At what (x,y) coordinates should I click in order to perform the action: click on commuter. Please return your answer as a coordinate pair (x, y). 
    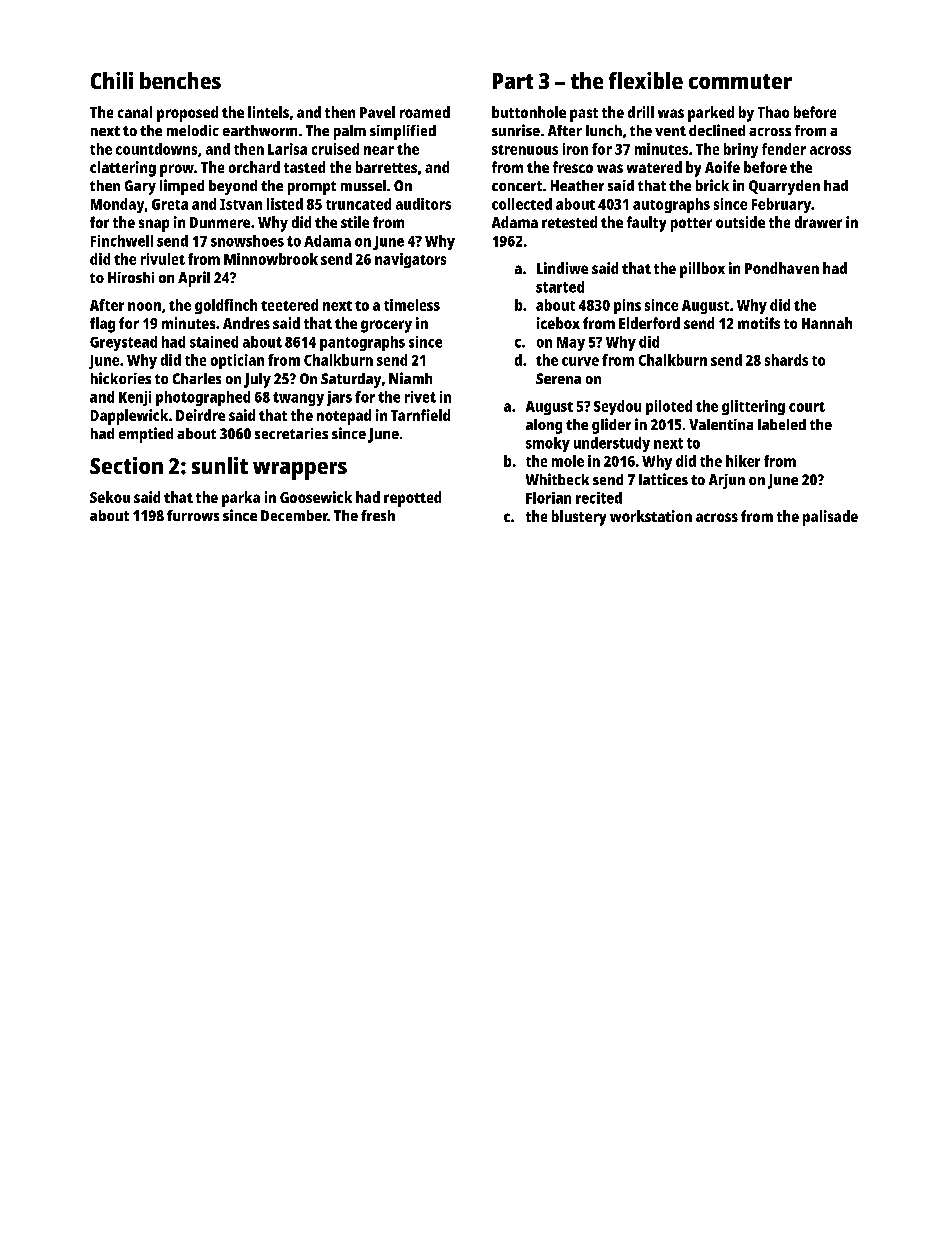
    Looking at the image, I should click on (740, 81).
